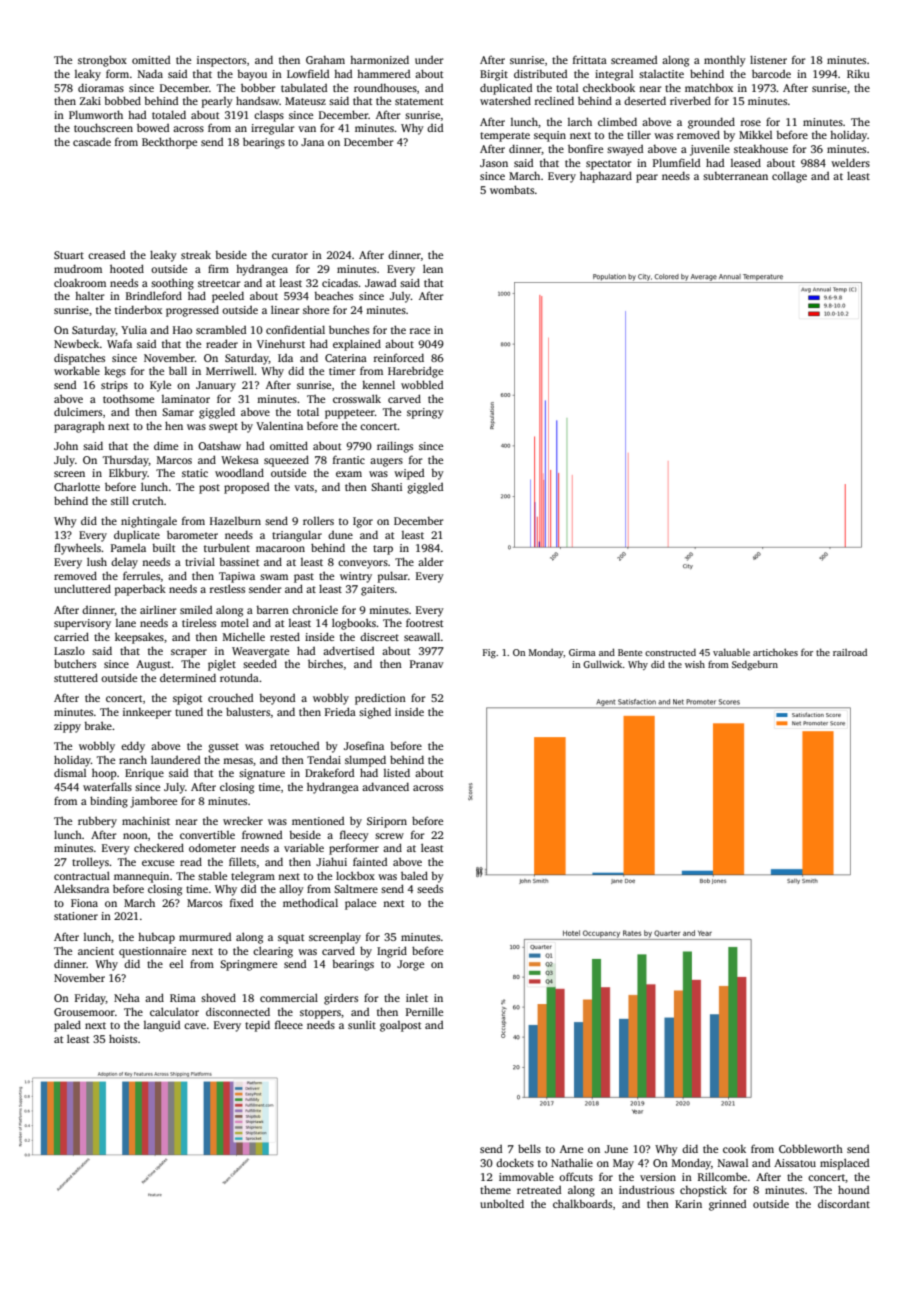 The height and width of the page is (1308, 924). Describe the element at coordinates (425, 413) in the page. I see `springy` at that location.
